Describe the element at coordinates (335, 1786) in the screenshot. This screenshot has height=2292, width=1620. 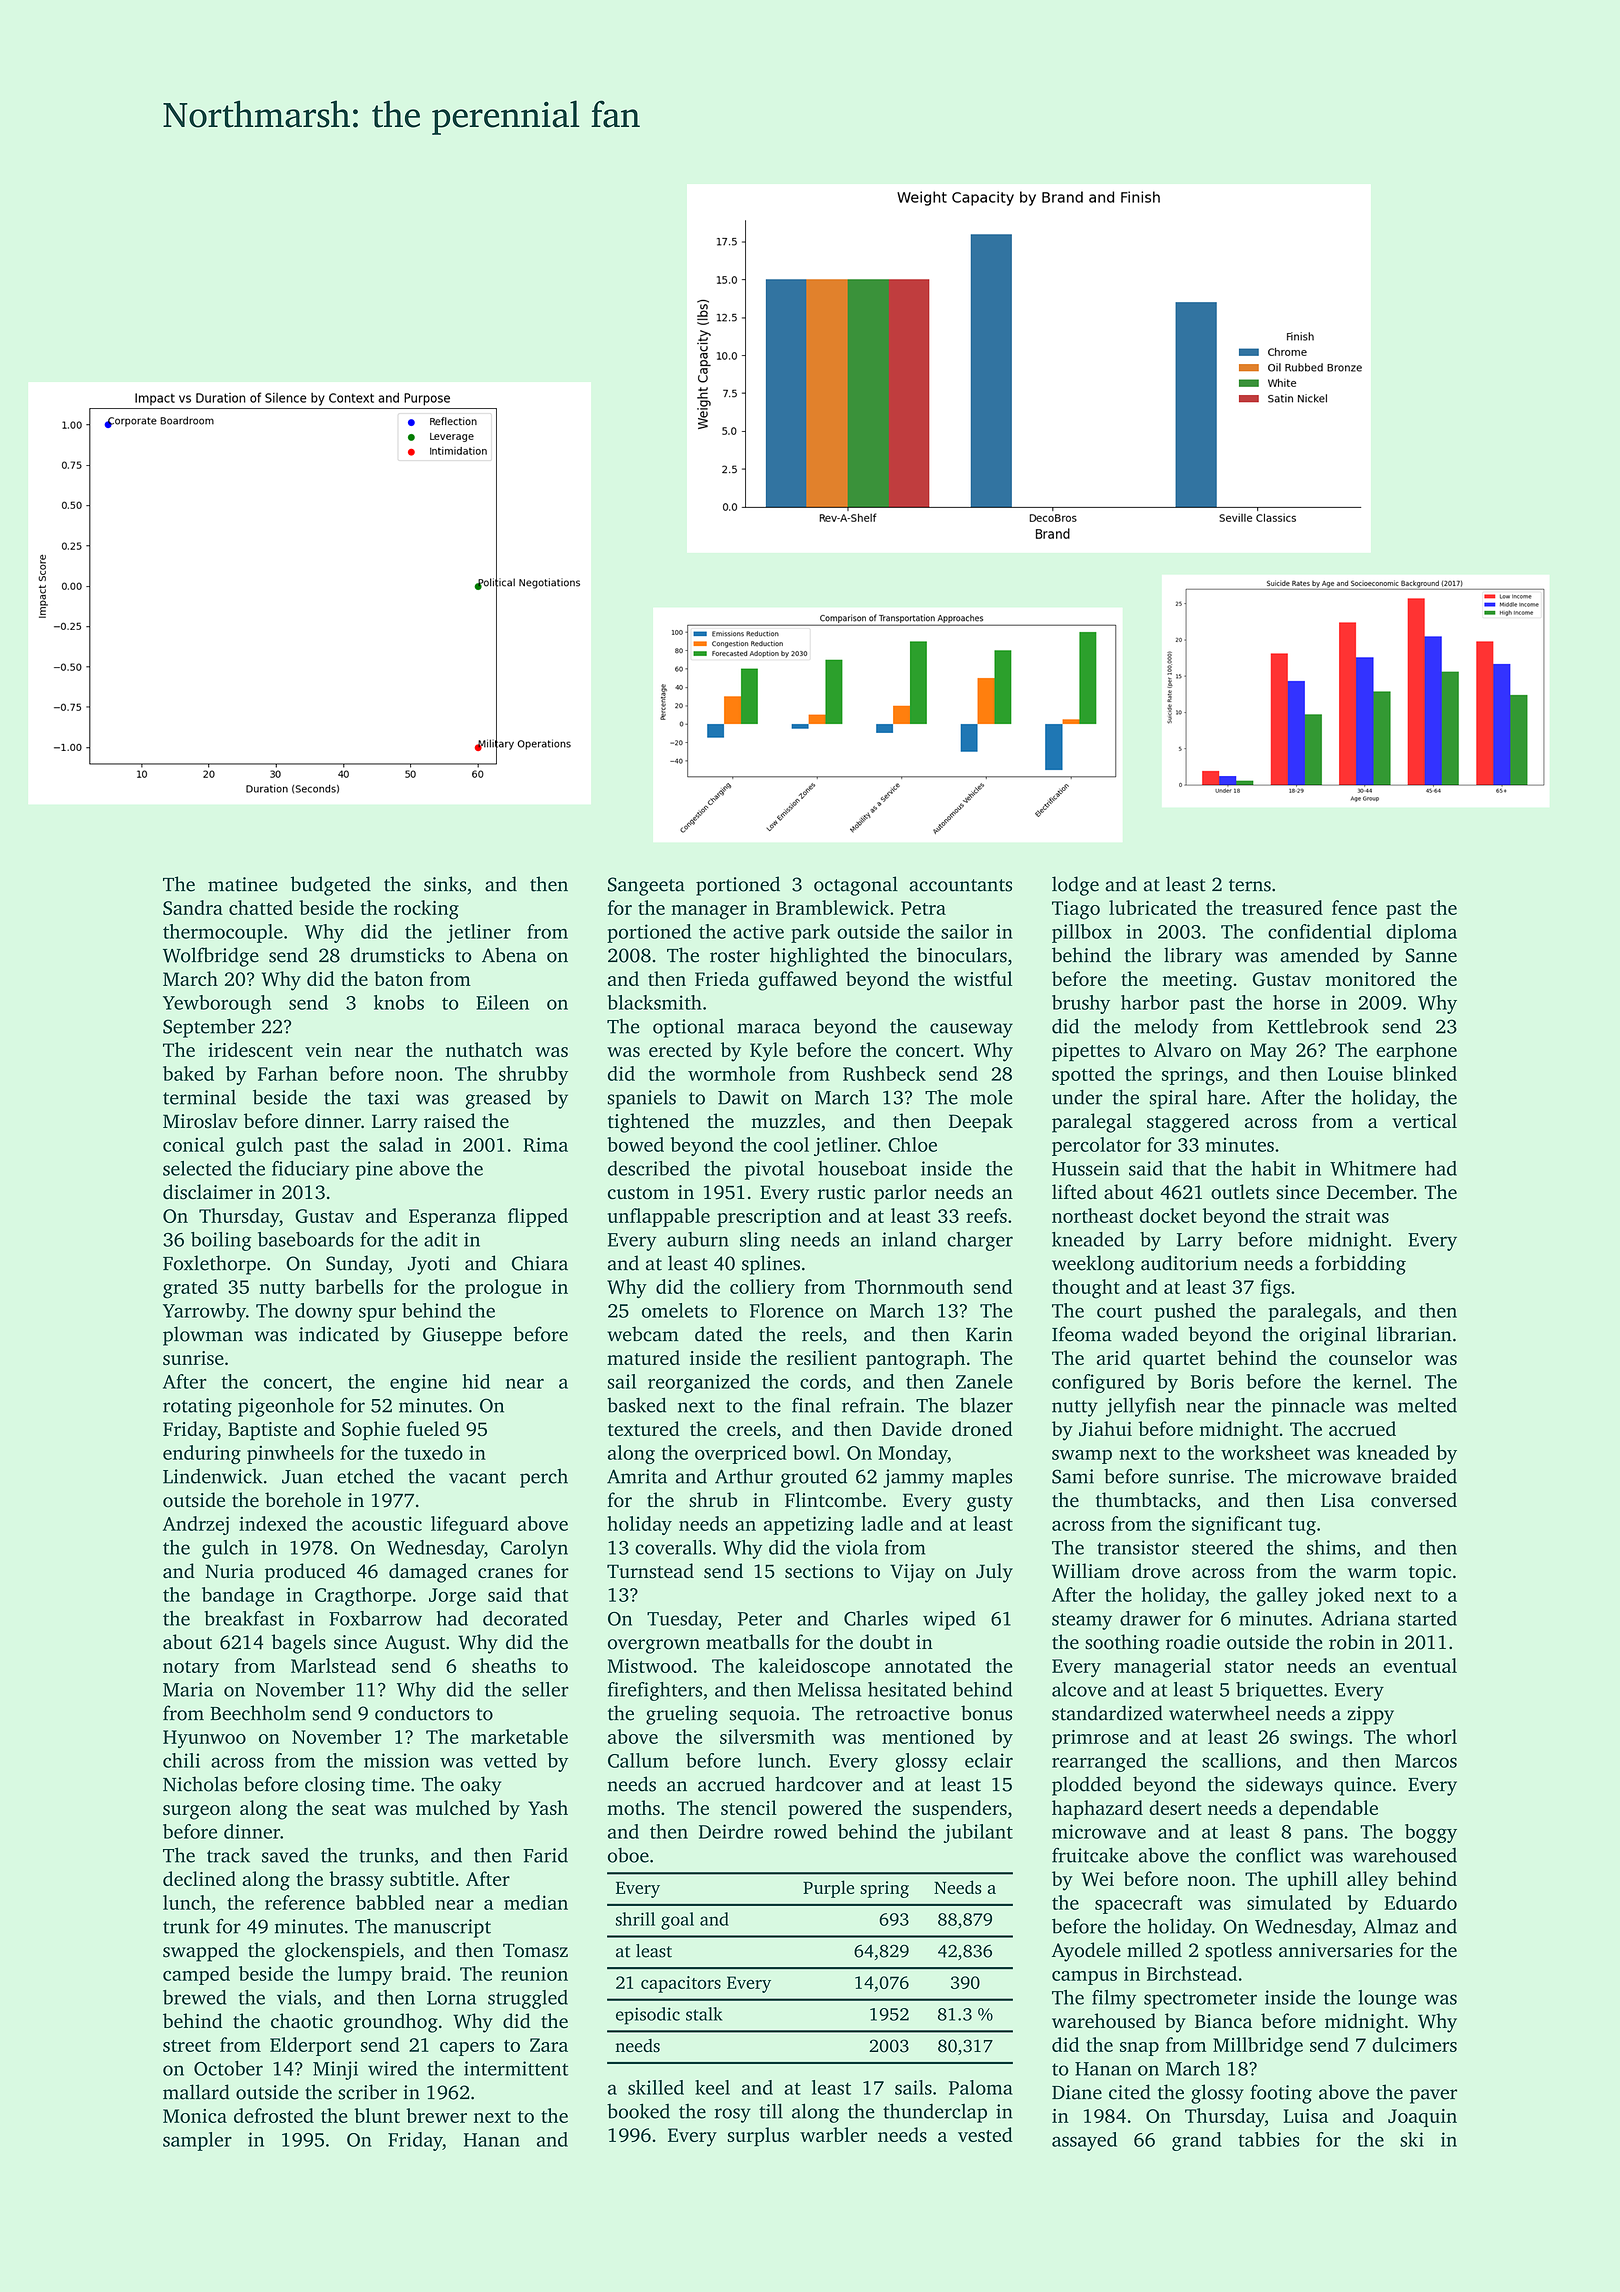
I see `closing` at that location.
